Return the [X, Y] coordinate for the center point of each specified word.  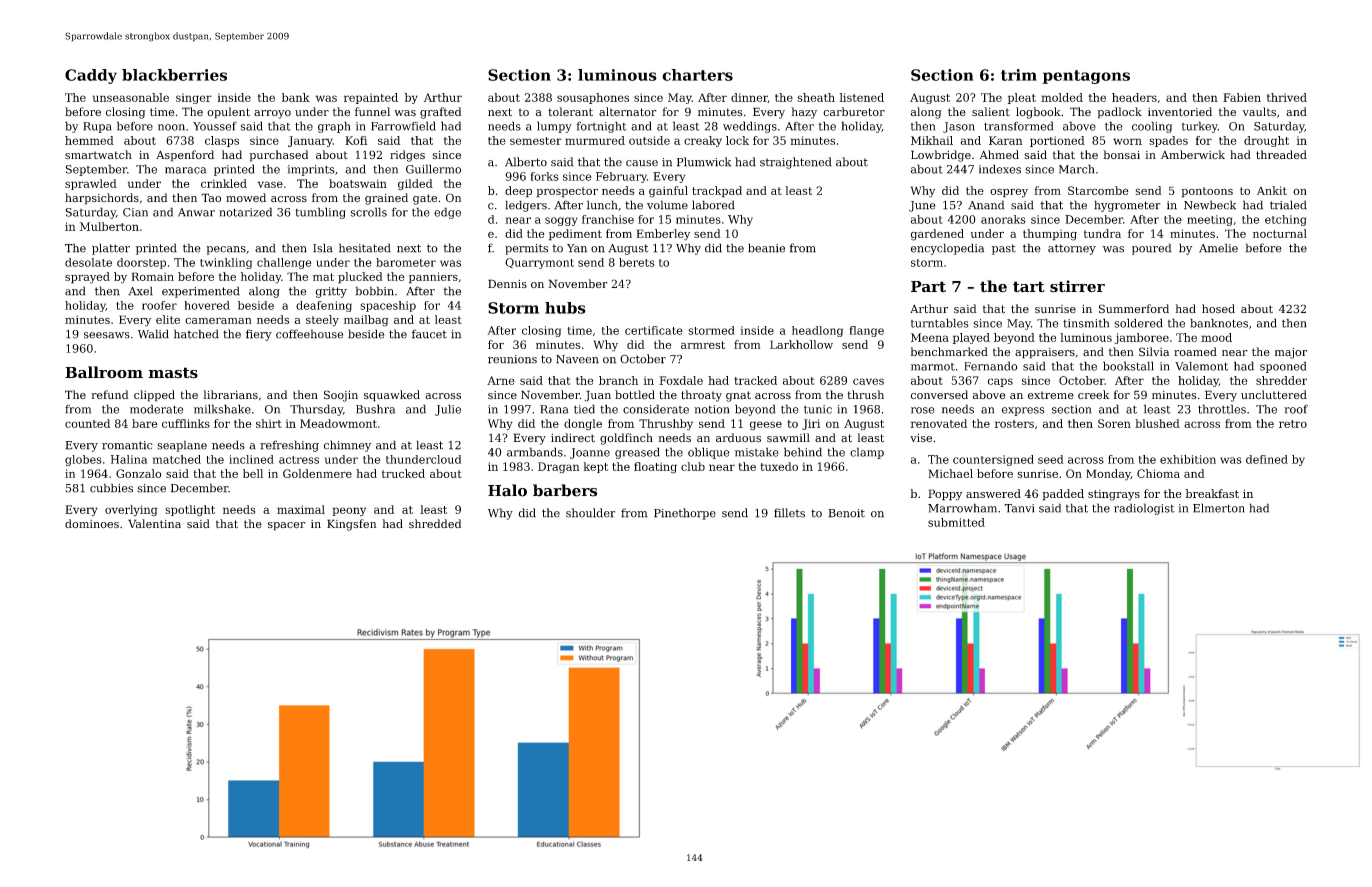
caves [868, 381]
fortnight [601, 127]
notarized [245, 212]
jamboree [1142, 338]
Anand [986, 205]
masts [173, 373]
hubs [565, 308]
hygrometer [1127, 206]
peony [349, 512]
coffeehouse [309, 334]
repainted [371, 98]
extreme [1051, 395]
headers [1134, 97]
